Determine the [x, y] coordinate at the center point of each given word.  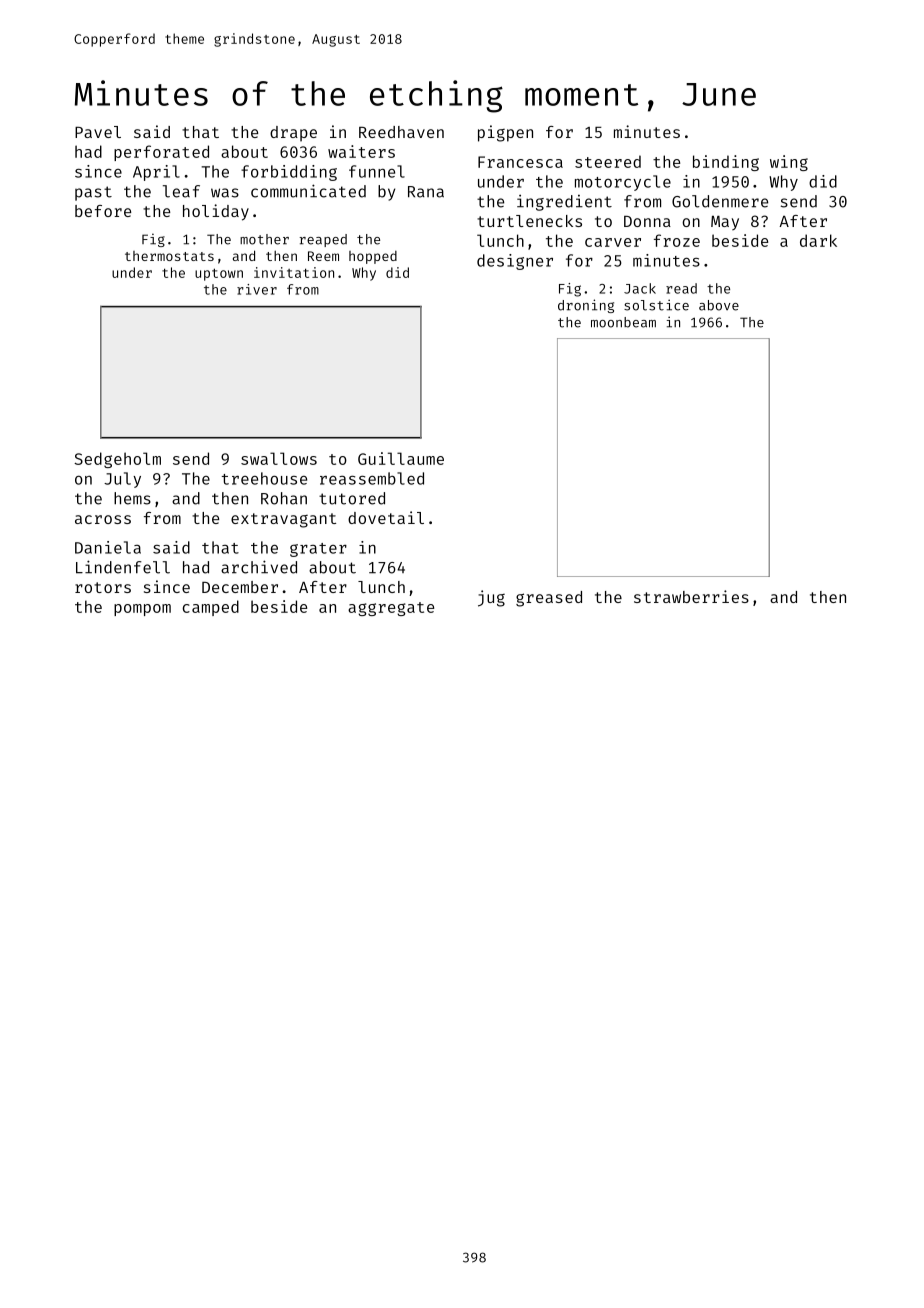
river [257, 289]
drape [293, 134]
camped [211, 608]
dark [818, 240]
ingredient [564, 203]
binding [726, 163]
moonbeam [623, 322]
